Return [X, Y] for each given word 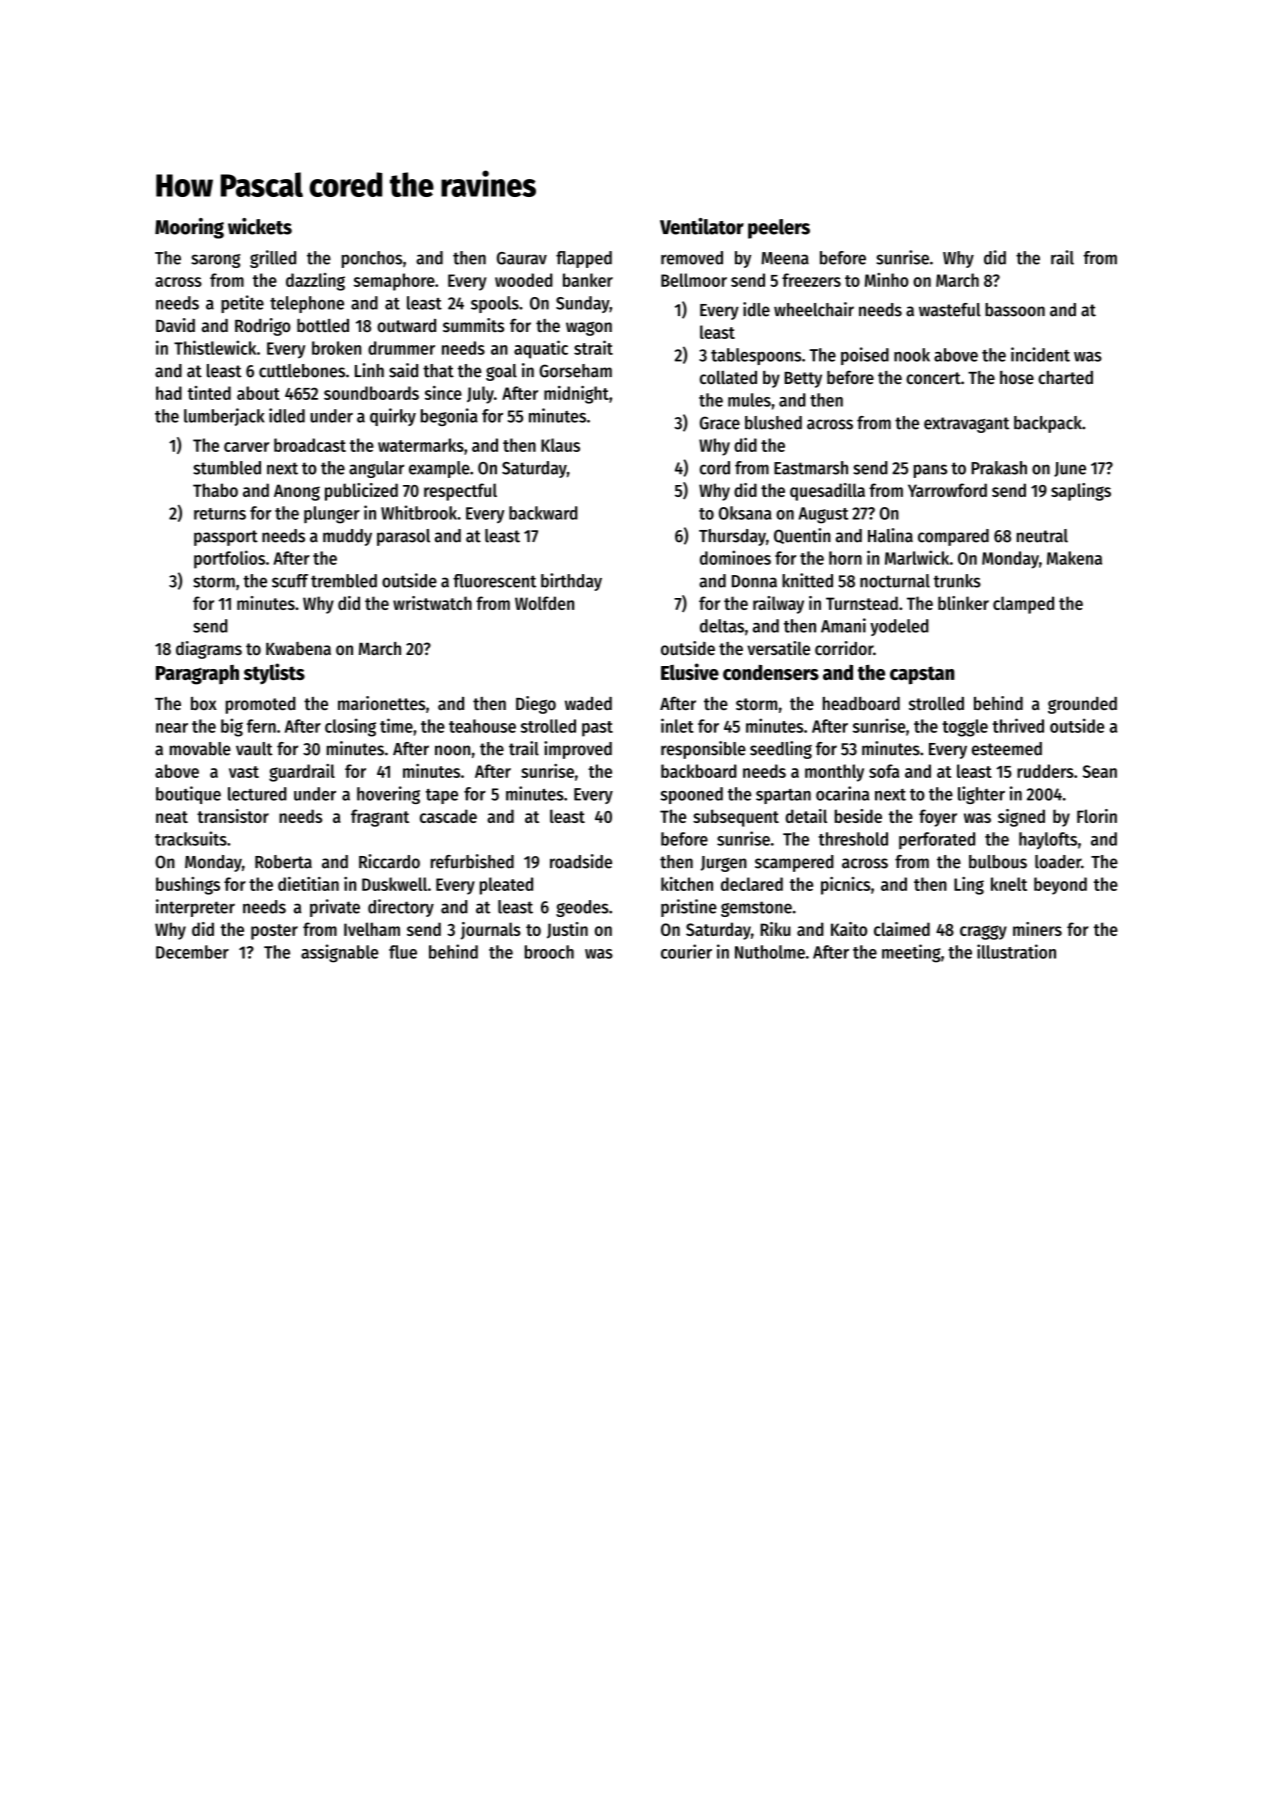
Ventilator [702, 226]
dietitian [308, 884]
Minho [887, 280]
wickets [260, 226]
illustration [1016, 951]
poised [865, 356]
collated [728, 377]
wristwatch [432, 603]
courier [686, 951]
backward [543, 513]
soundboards [371, 393]
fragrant [380, 818]
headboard [861, 703]
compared [953, 537]
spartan [783, 796]
